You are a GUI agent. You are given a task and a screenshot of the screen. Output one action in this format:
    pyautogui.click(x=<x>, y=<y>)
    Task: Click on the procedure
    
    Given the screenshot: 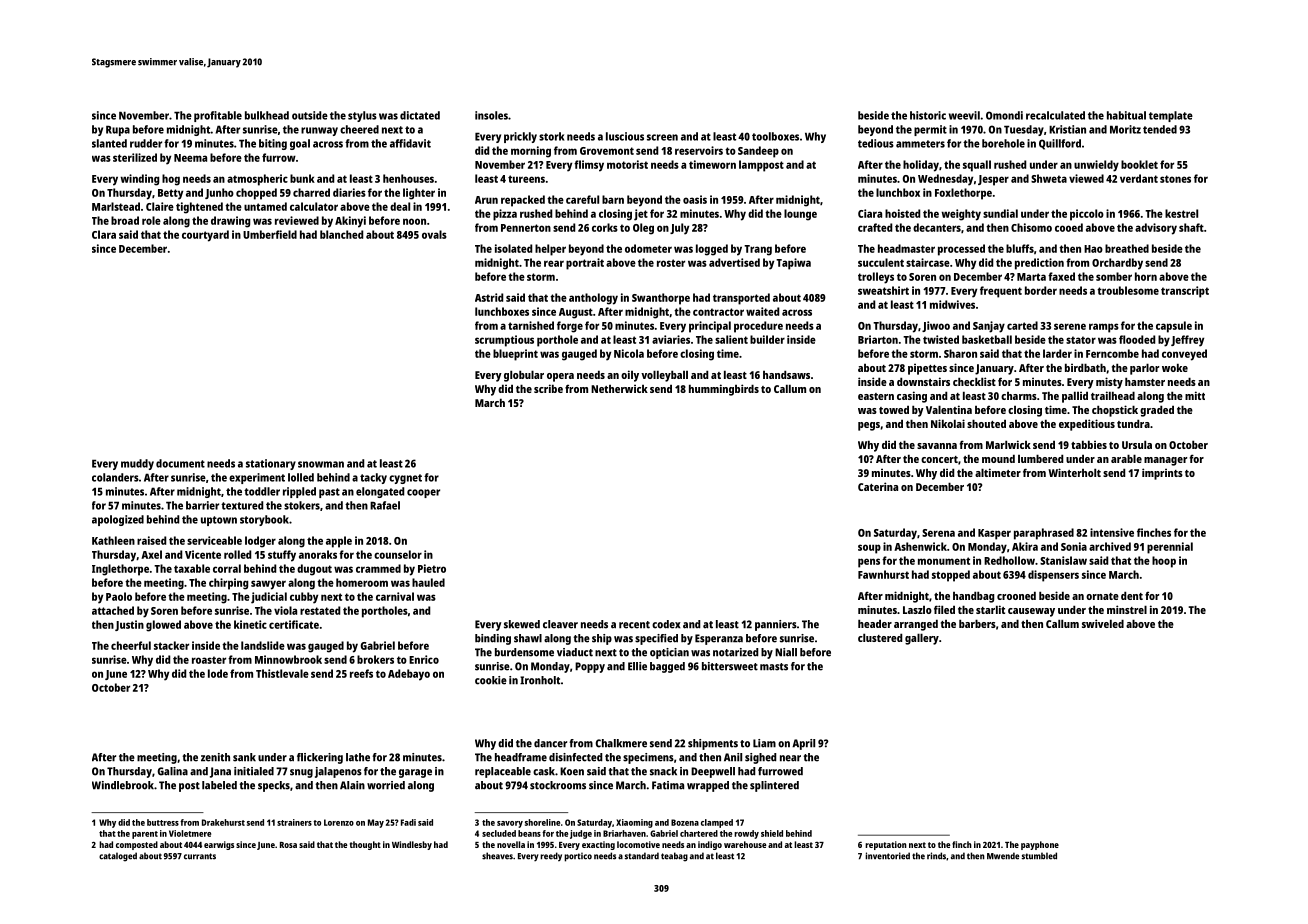 What is the action you would take?
    pyautogui.click(x=758, y=327)
